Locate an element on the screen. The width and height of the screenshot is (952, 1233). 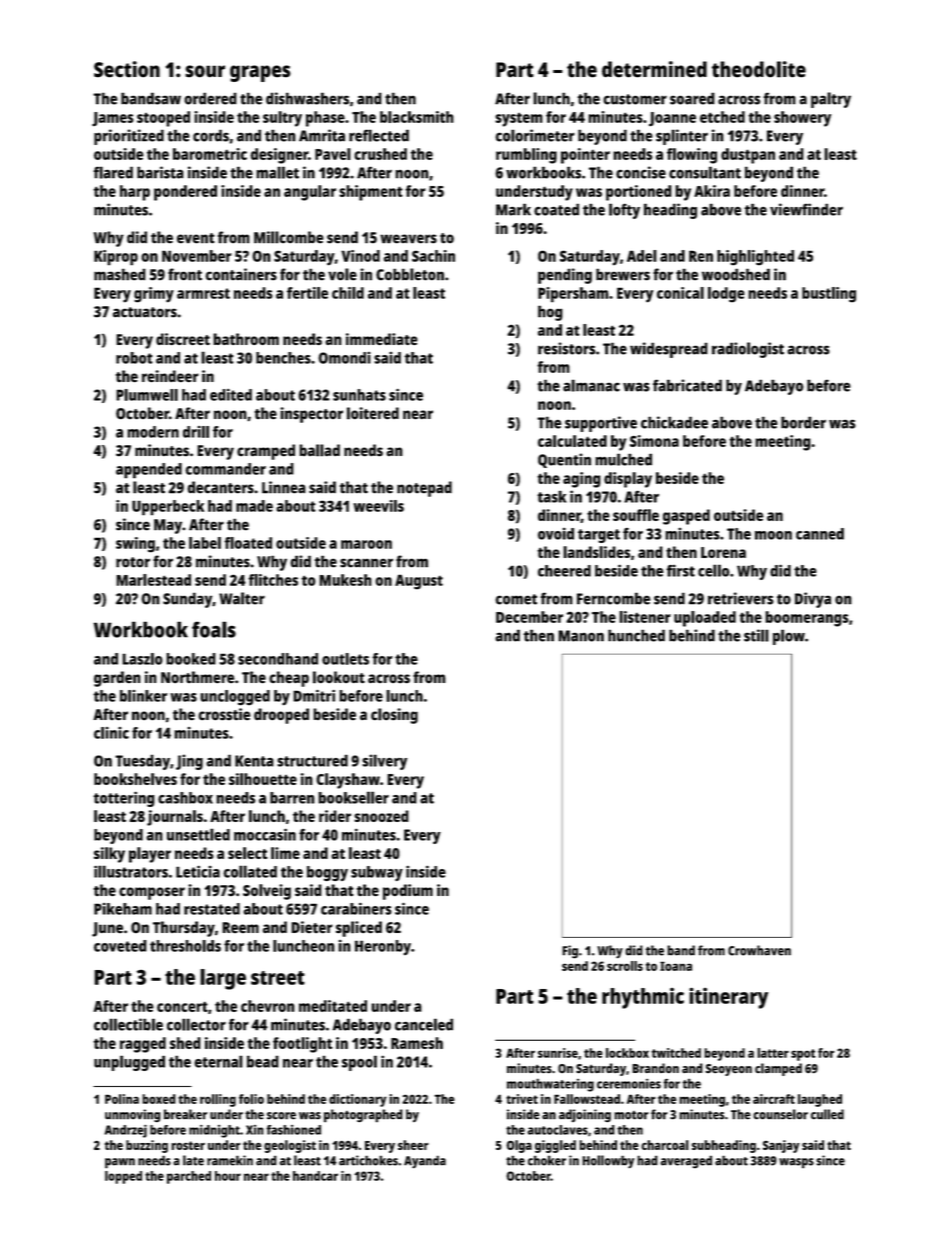
handcar is located at coordinates (315, 1176).
